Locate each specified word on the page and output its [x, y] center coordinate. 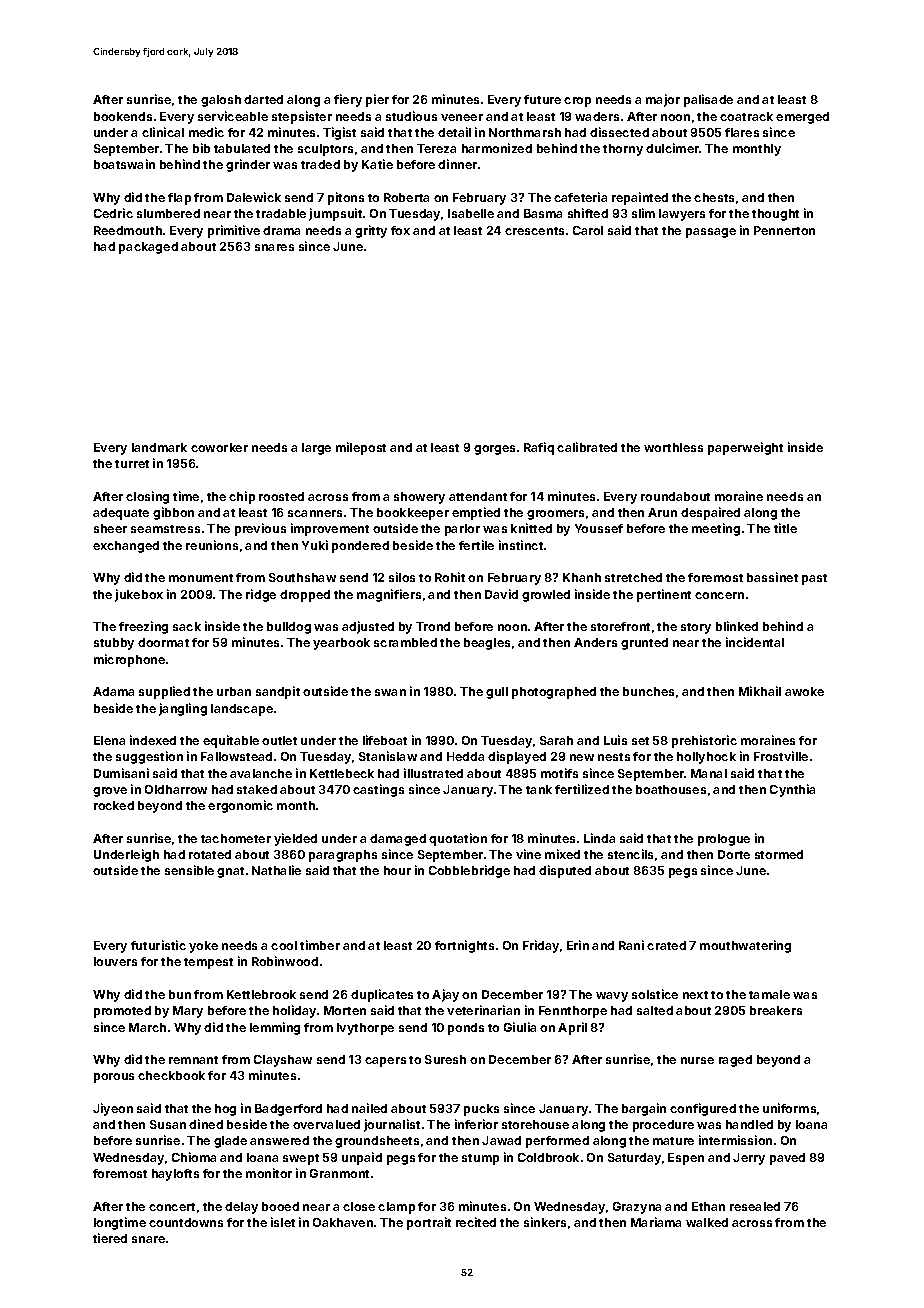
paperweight [745, 448]
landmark [159, 447]
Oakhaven [343, 1222]
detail [454, 132]
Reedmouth [128, 230]
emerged [802, 118]
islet [283, 1222]
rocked [114, 805]
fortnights [464, 946]
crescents [534, 231]
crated [666, 945]
